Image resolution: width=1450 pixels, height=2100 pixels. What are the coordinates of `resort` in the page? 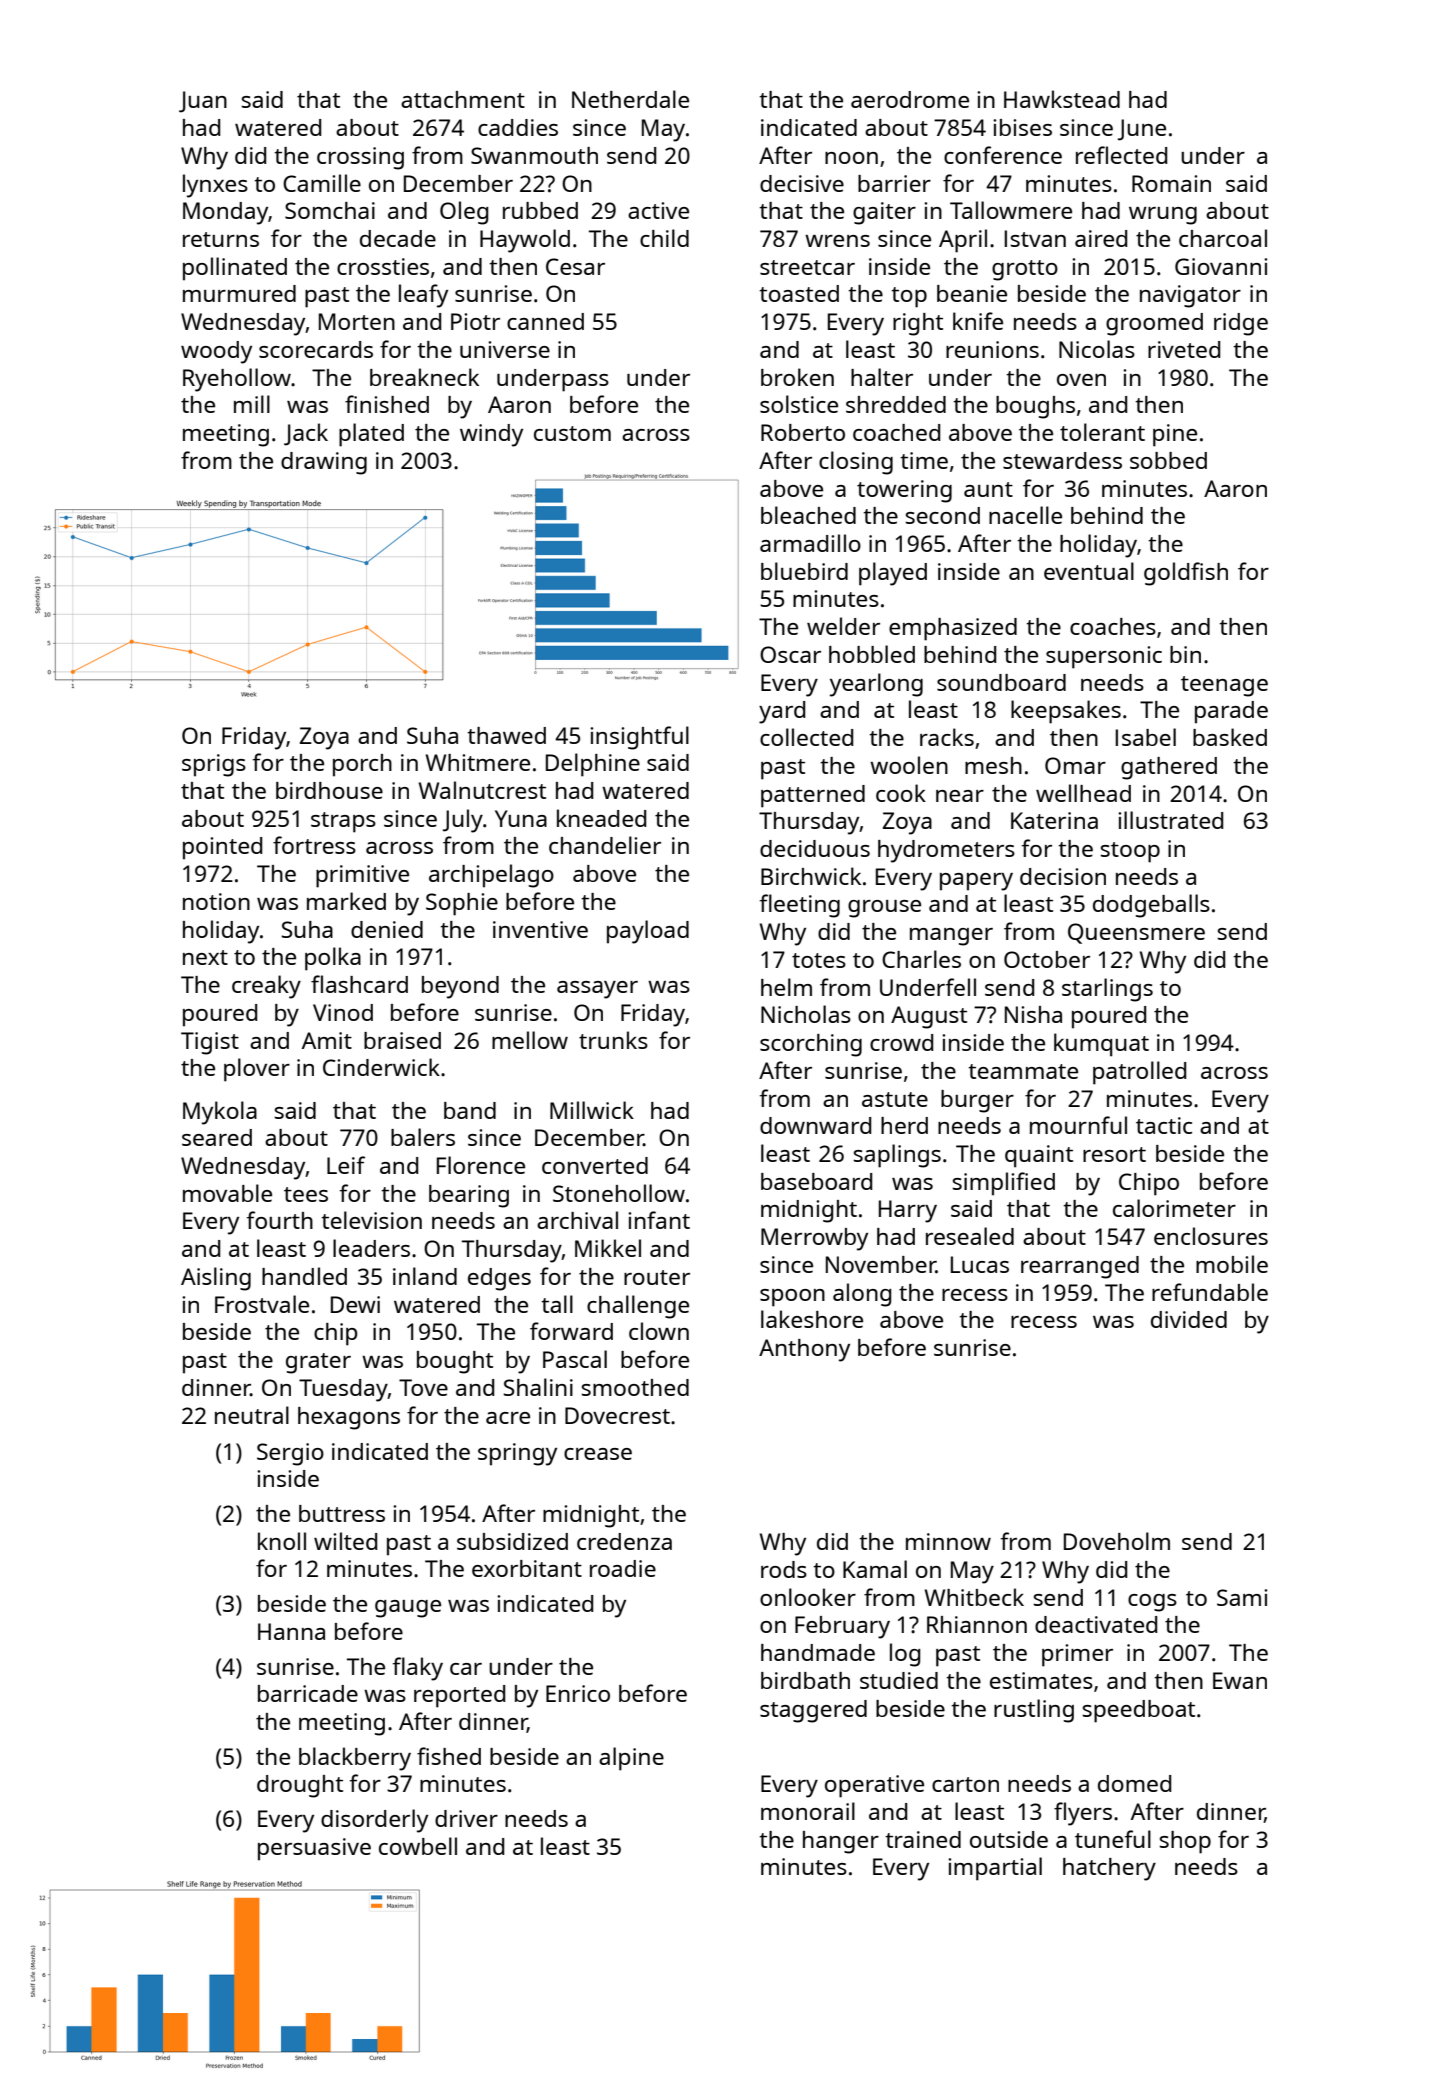 It's located at (1114, 1154).
